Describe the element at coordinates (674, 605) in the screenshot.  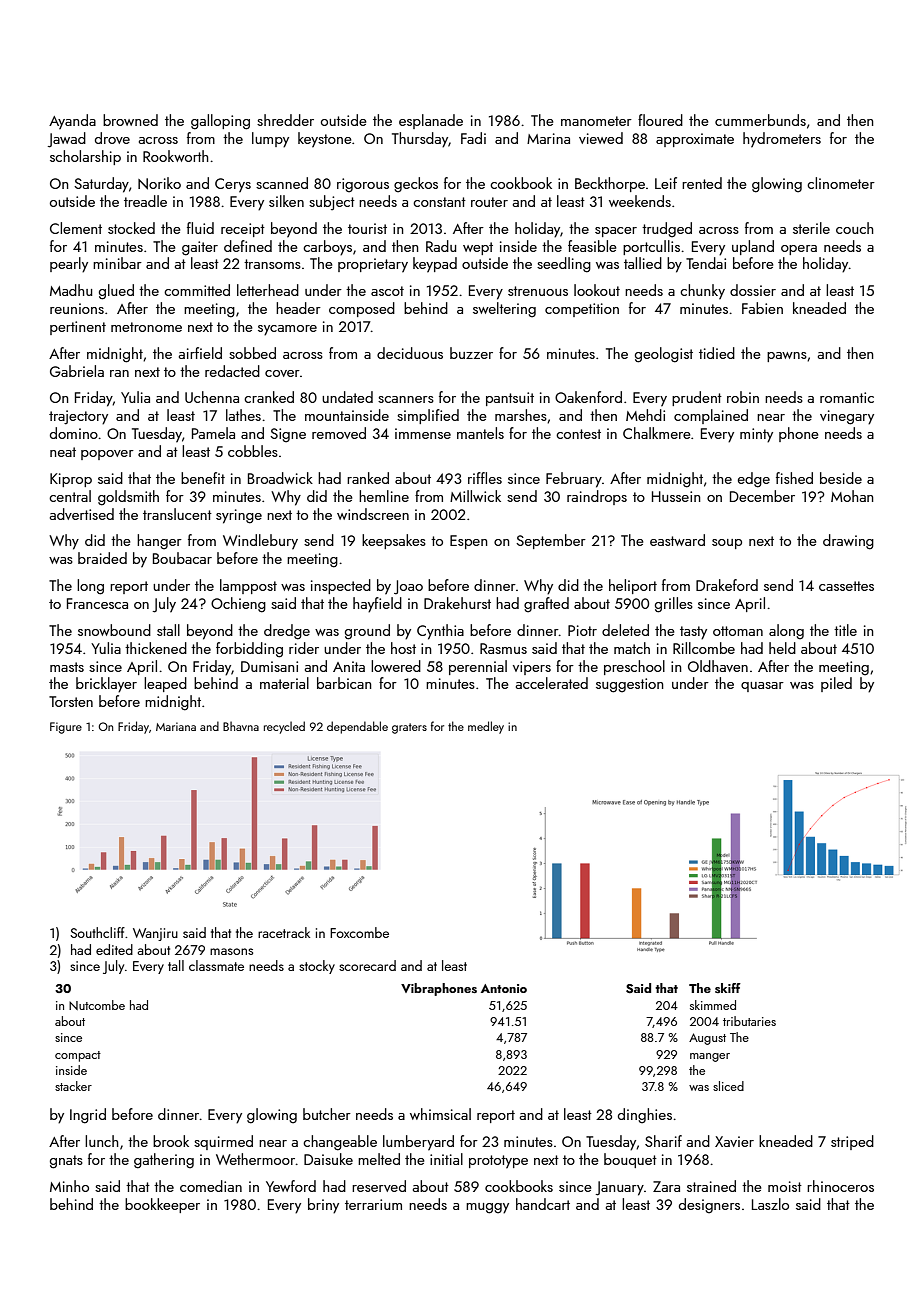
I see `grilles` at that location.
